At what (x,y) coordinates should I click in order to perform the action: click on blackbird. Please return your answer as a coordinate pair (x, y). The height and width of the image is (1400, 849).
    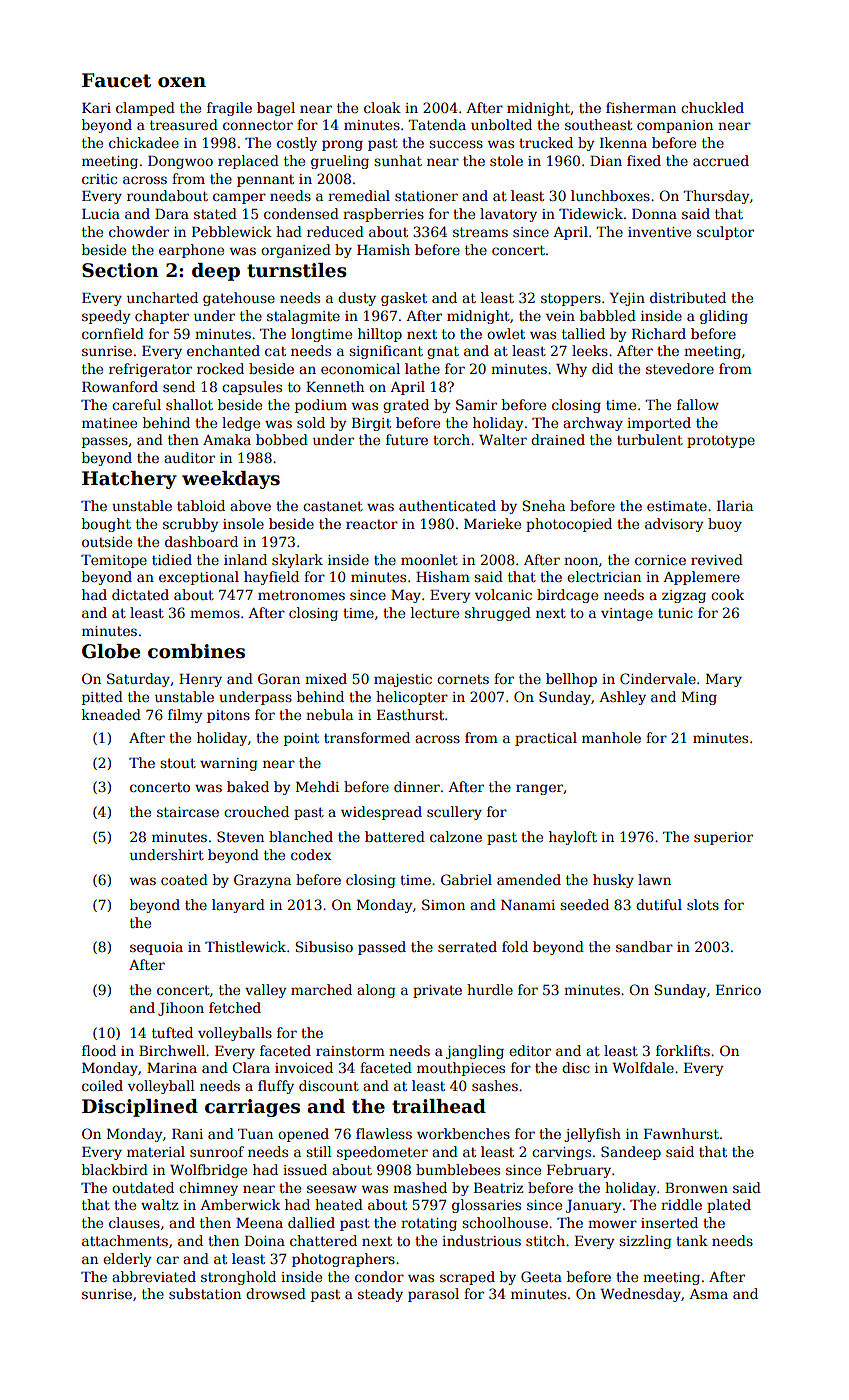
    Looking at the image, I should click on (115, 1169).
